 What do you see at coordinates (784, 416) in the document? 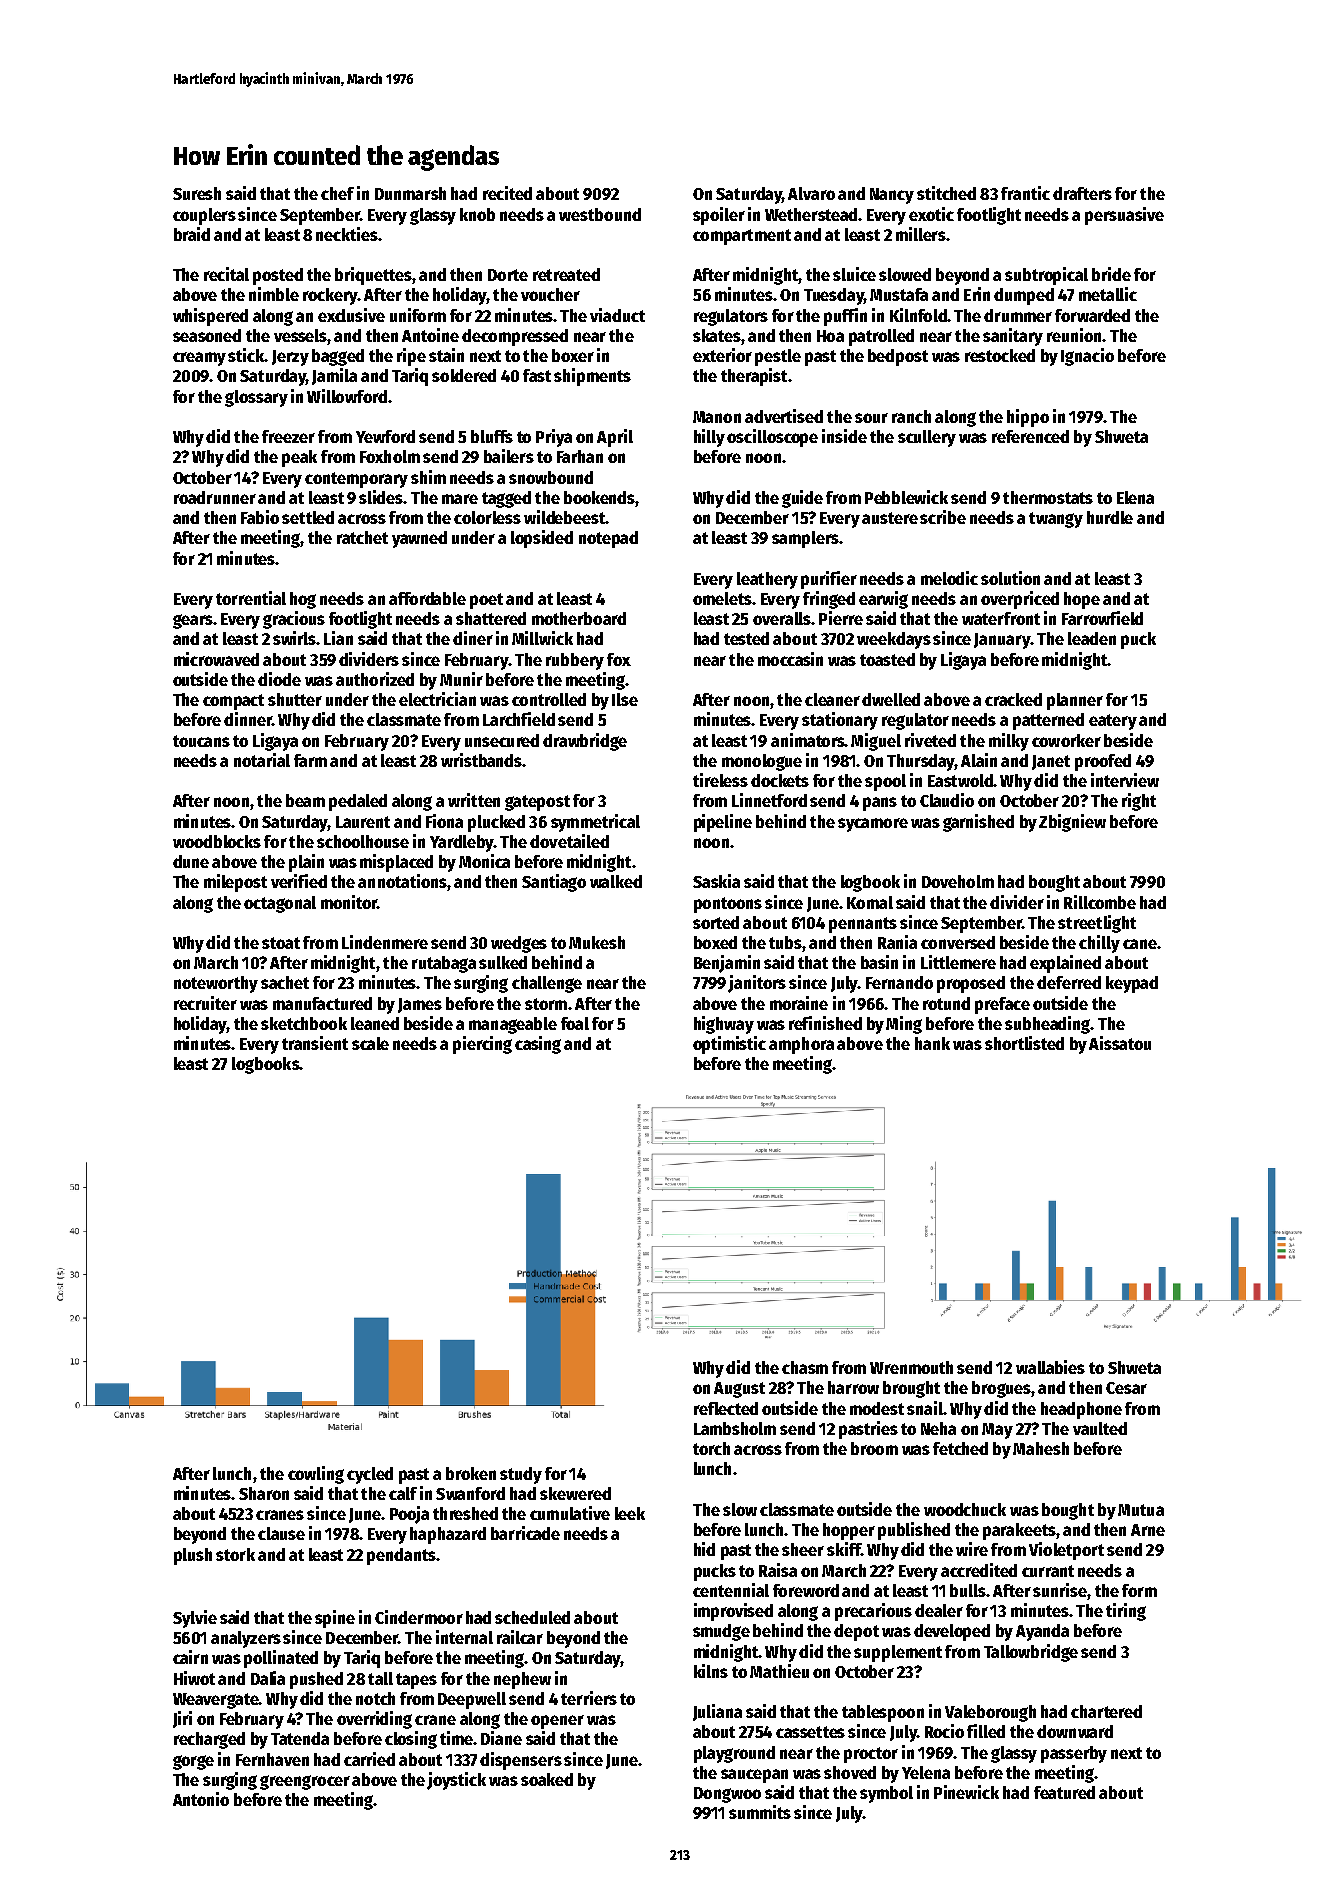
I see `advertised` at bounding box center [784, 416].
